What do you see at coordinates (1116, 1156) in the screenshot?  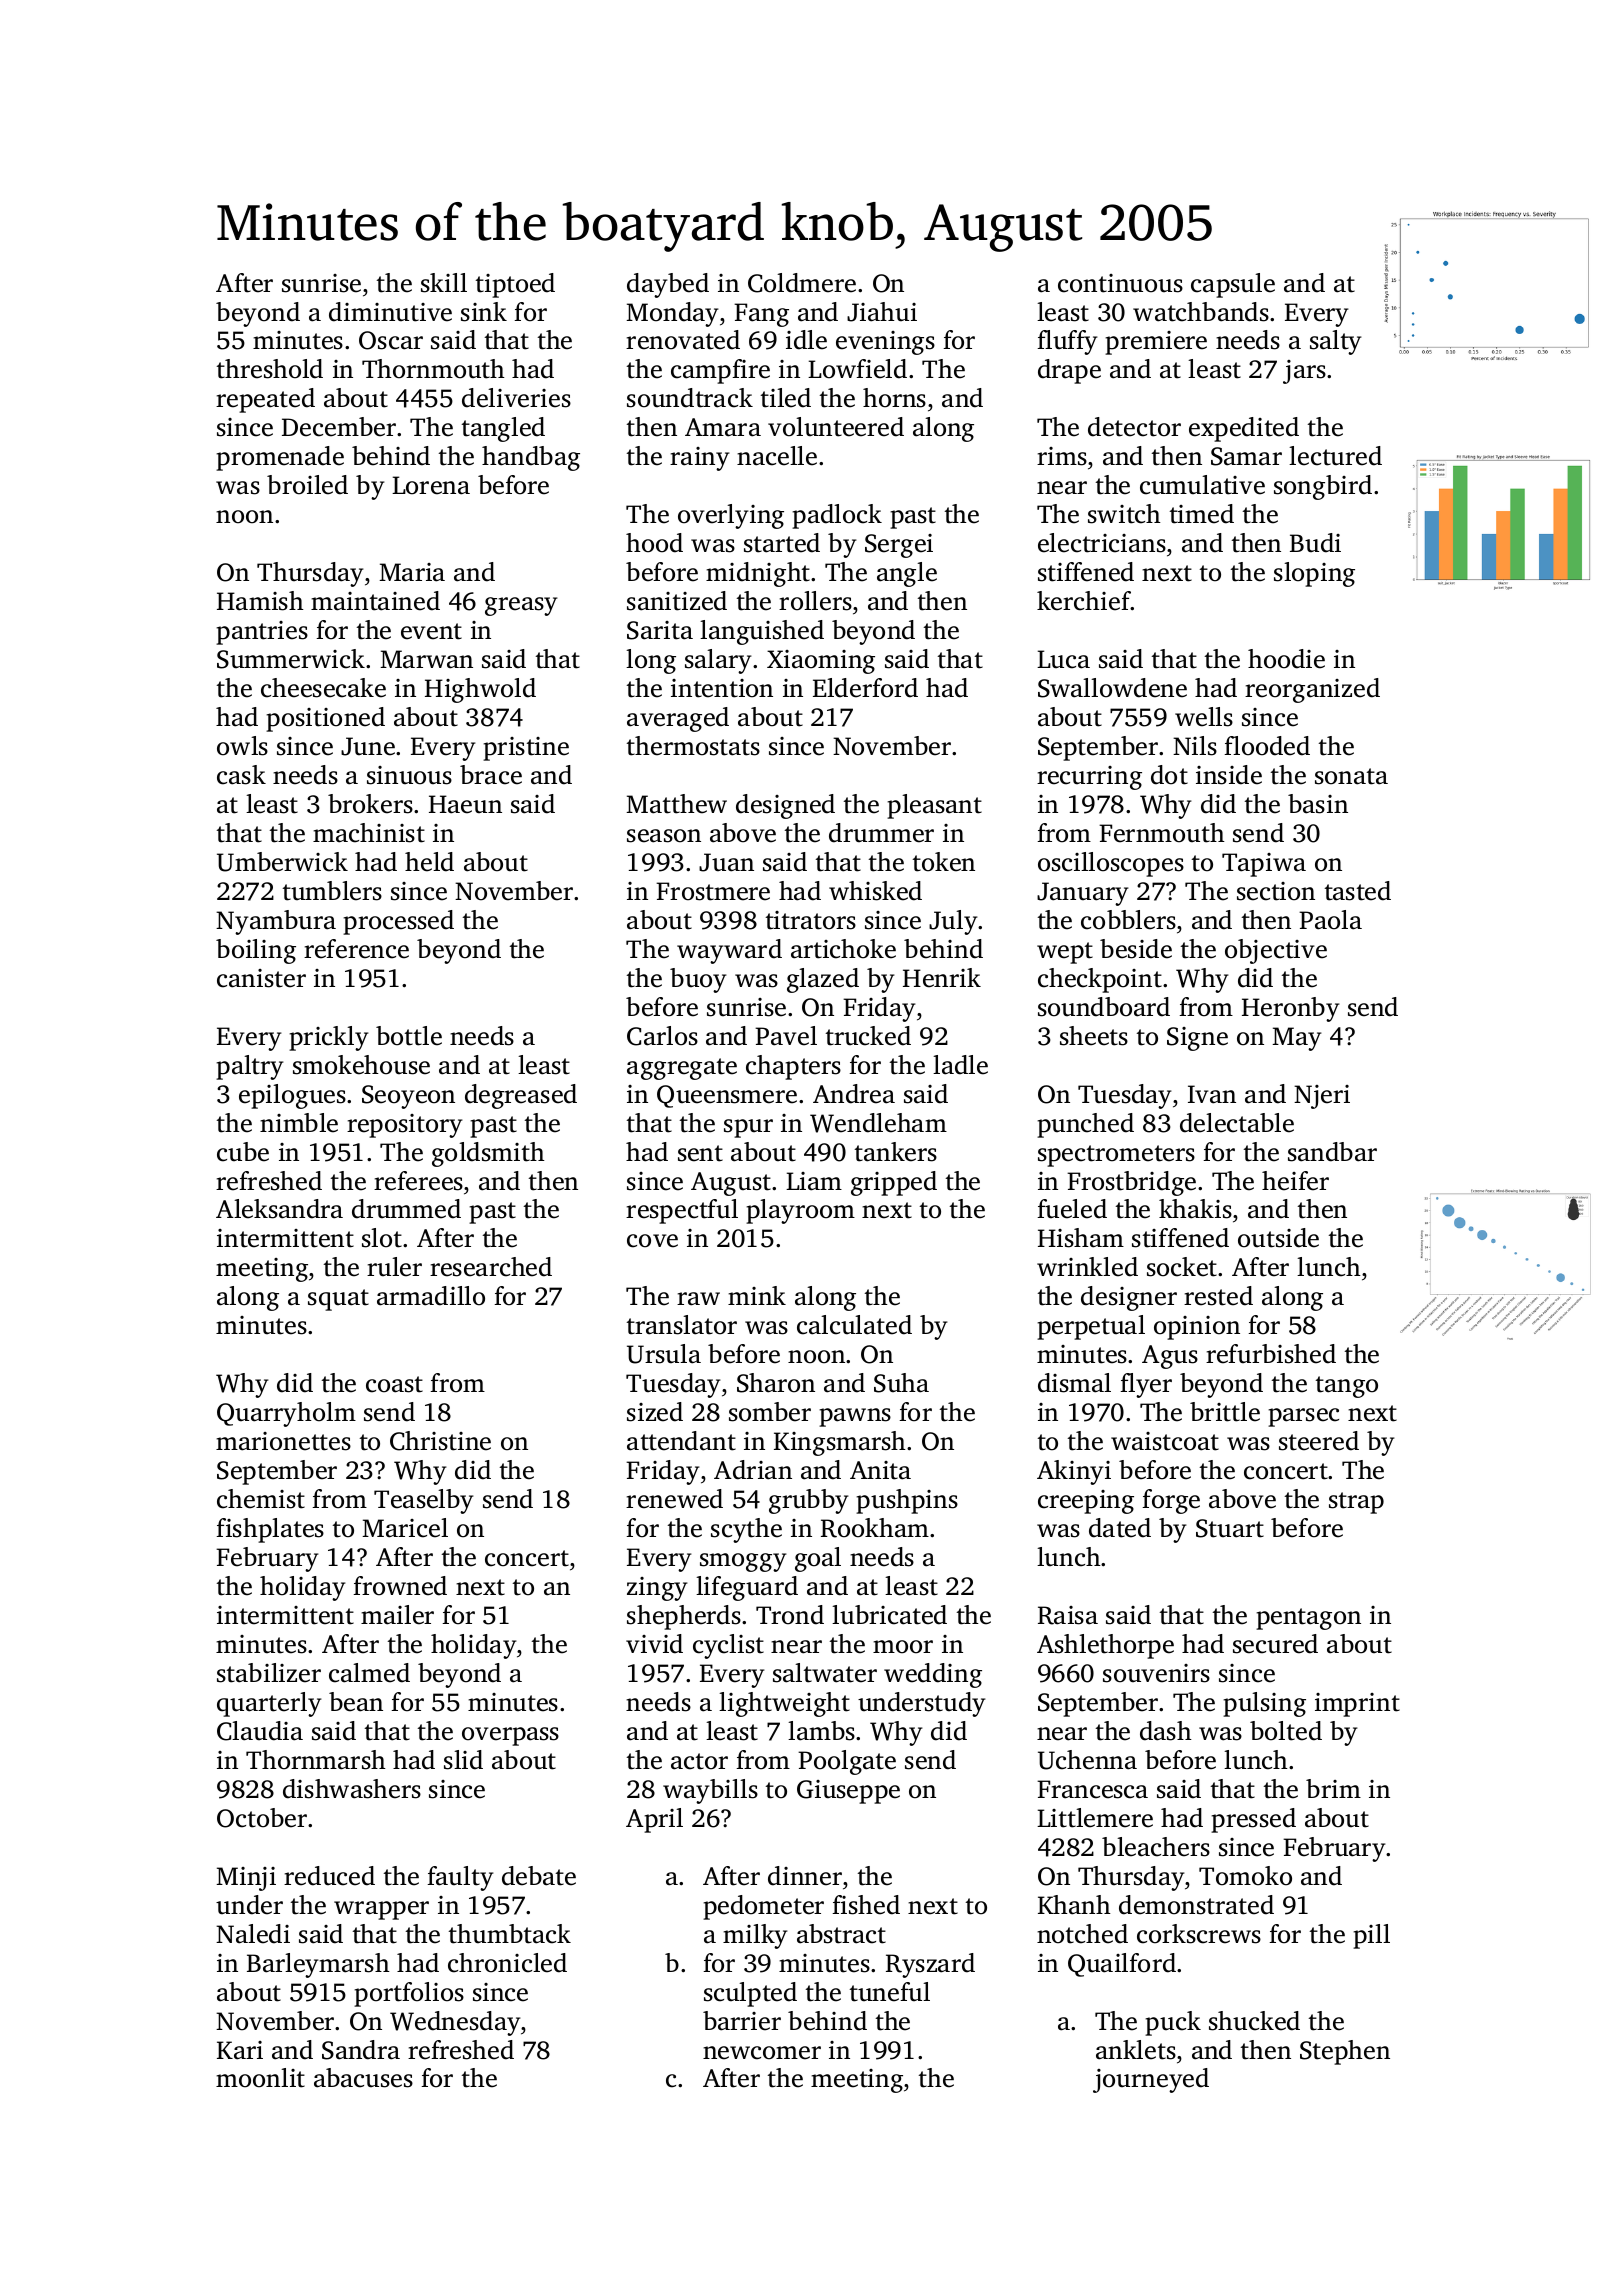 I see `spectrometers` at bounding box center [1116, 1156].
